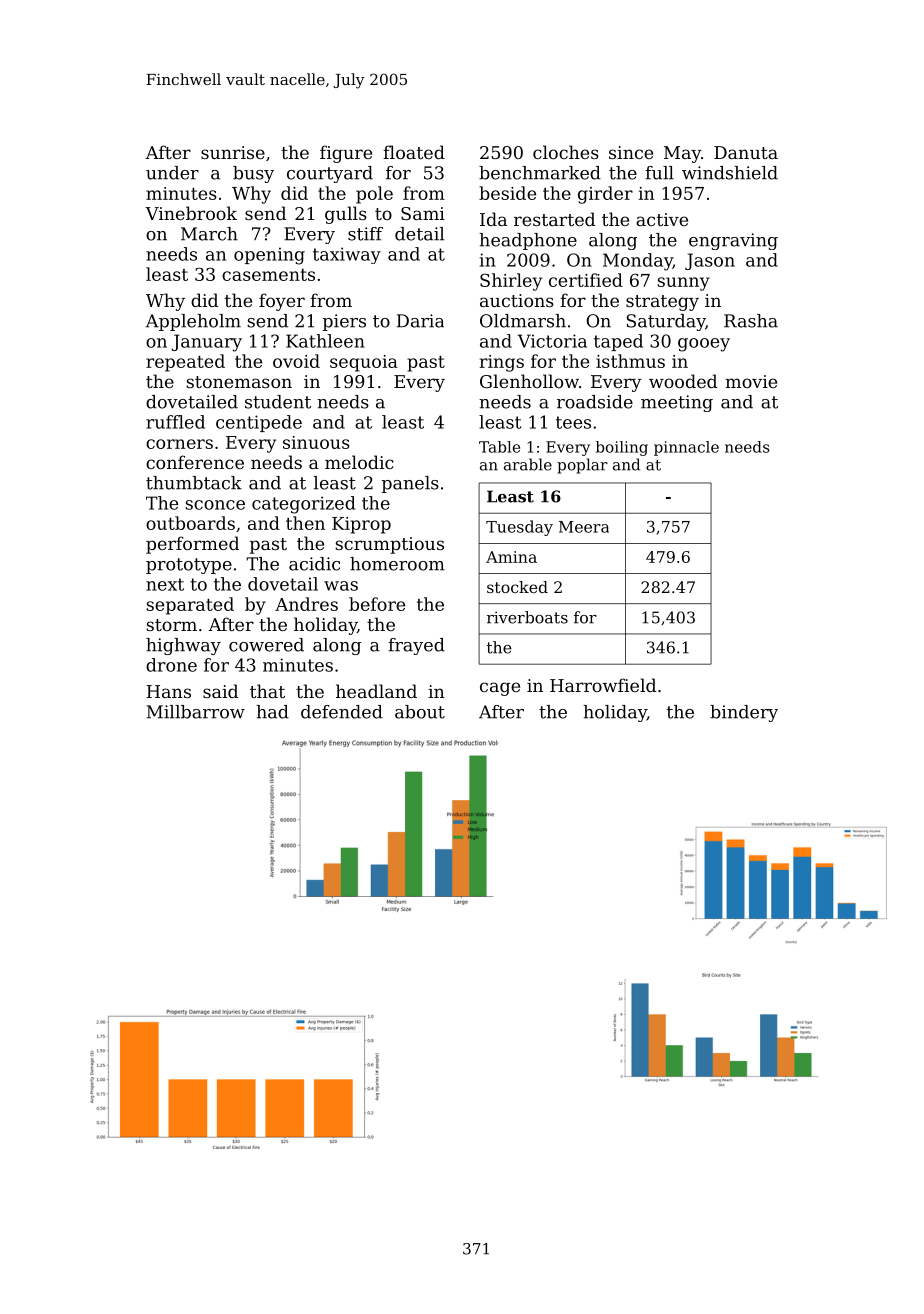  I want to click on Harrowfield, so click(603, 685).
